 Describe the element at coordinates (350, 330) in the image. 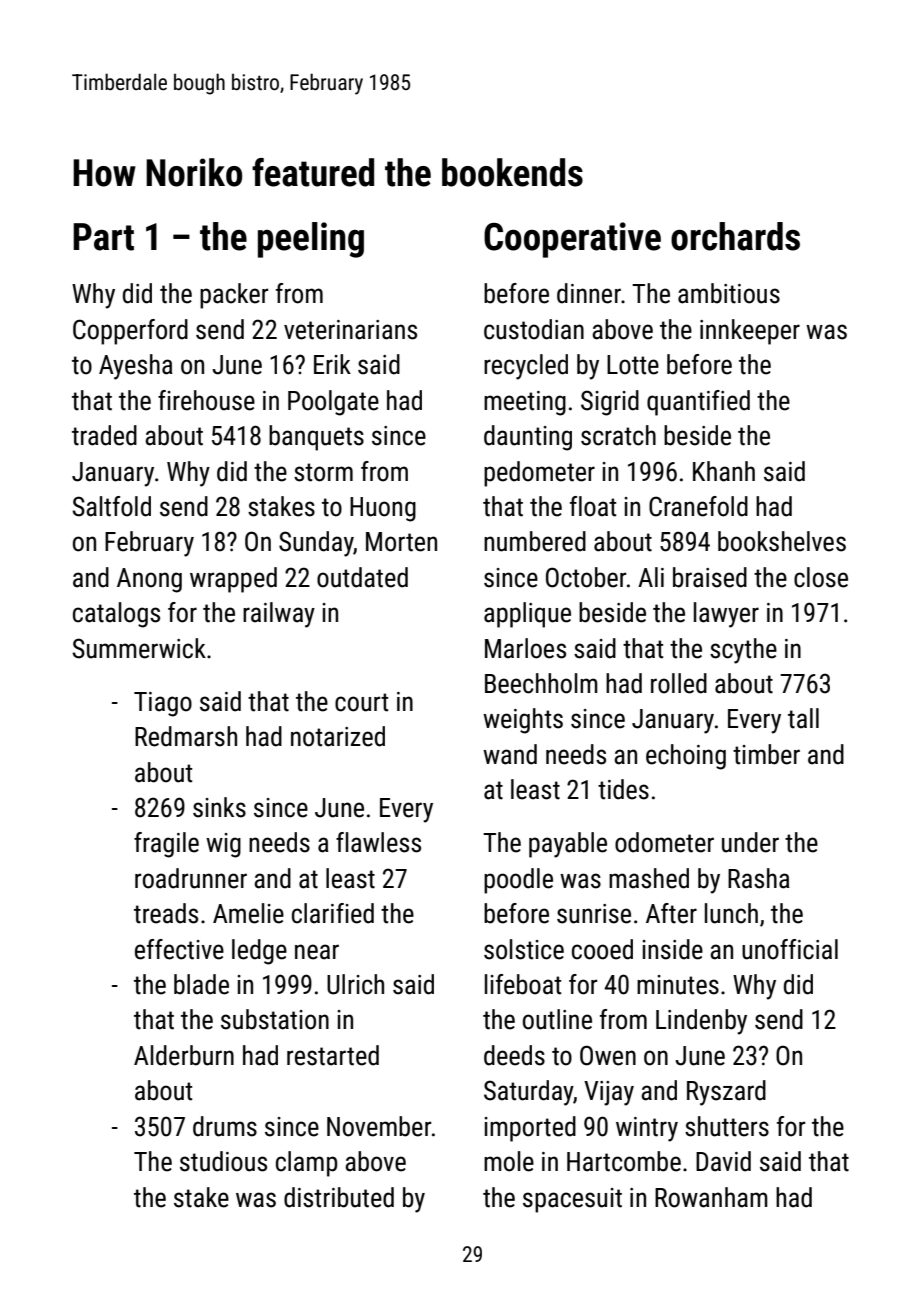

I see `veterinarians` at that location.
